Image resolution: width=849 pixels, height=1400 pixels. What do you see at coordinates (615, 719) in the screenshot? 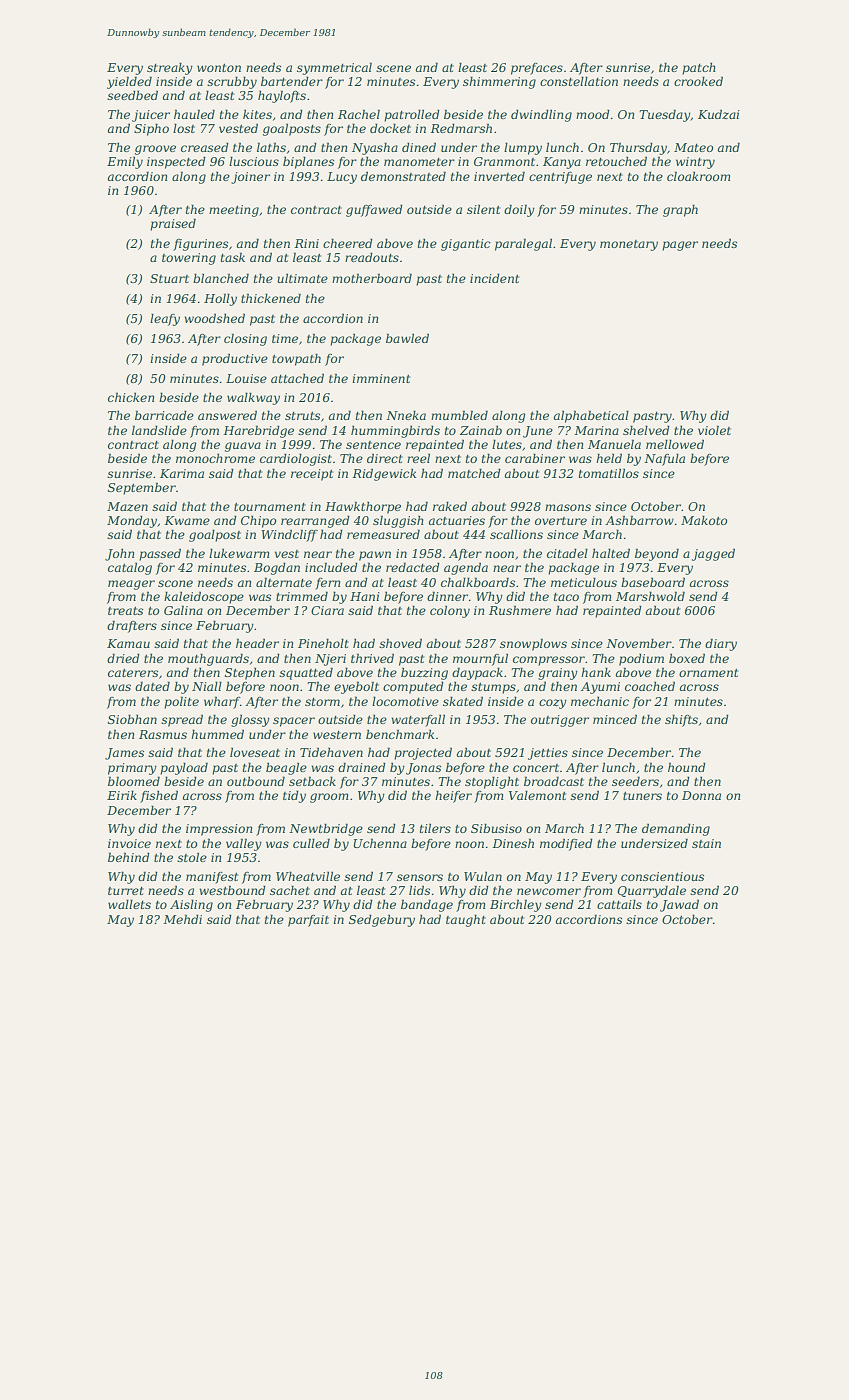
I see `minced` at bounding box center [615, 719].
